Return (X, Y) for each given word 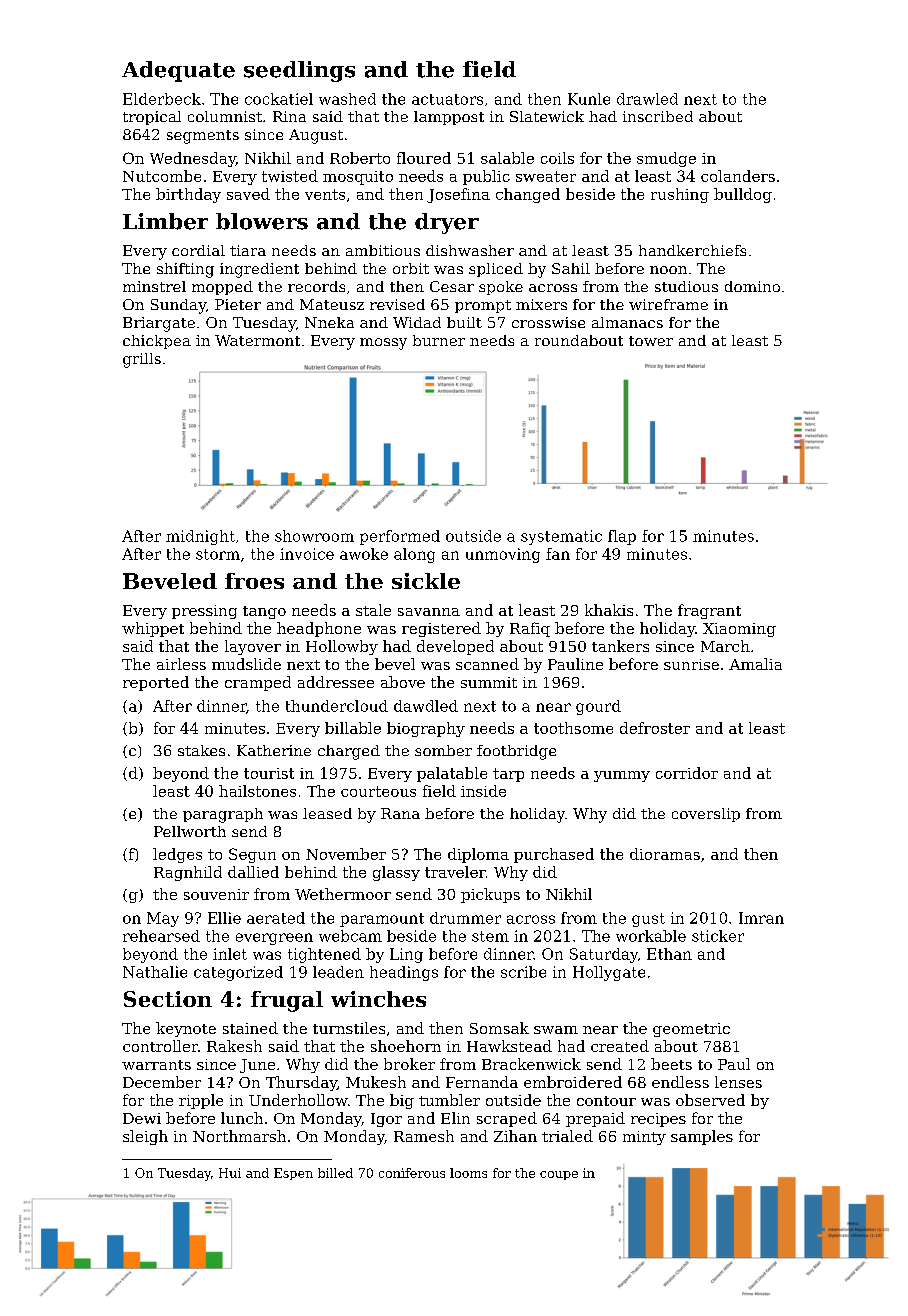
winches (378, 999)
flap (622, 537)
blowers (262, 221)
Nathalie (155, 972)
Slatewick (547, 116)
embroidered (573, 1082)
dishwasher (470, 250)
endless (680, 1082)
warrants (156, 1065)
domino (752, 286)
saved (248, 194)
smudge (666, 159)
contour (606, 1101)
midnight (200, 537)
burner (439, 340)
